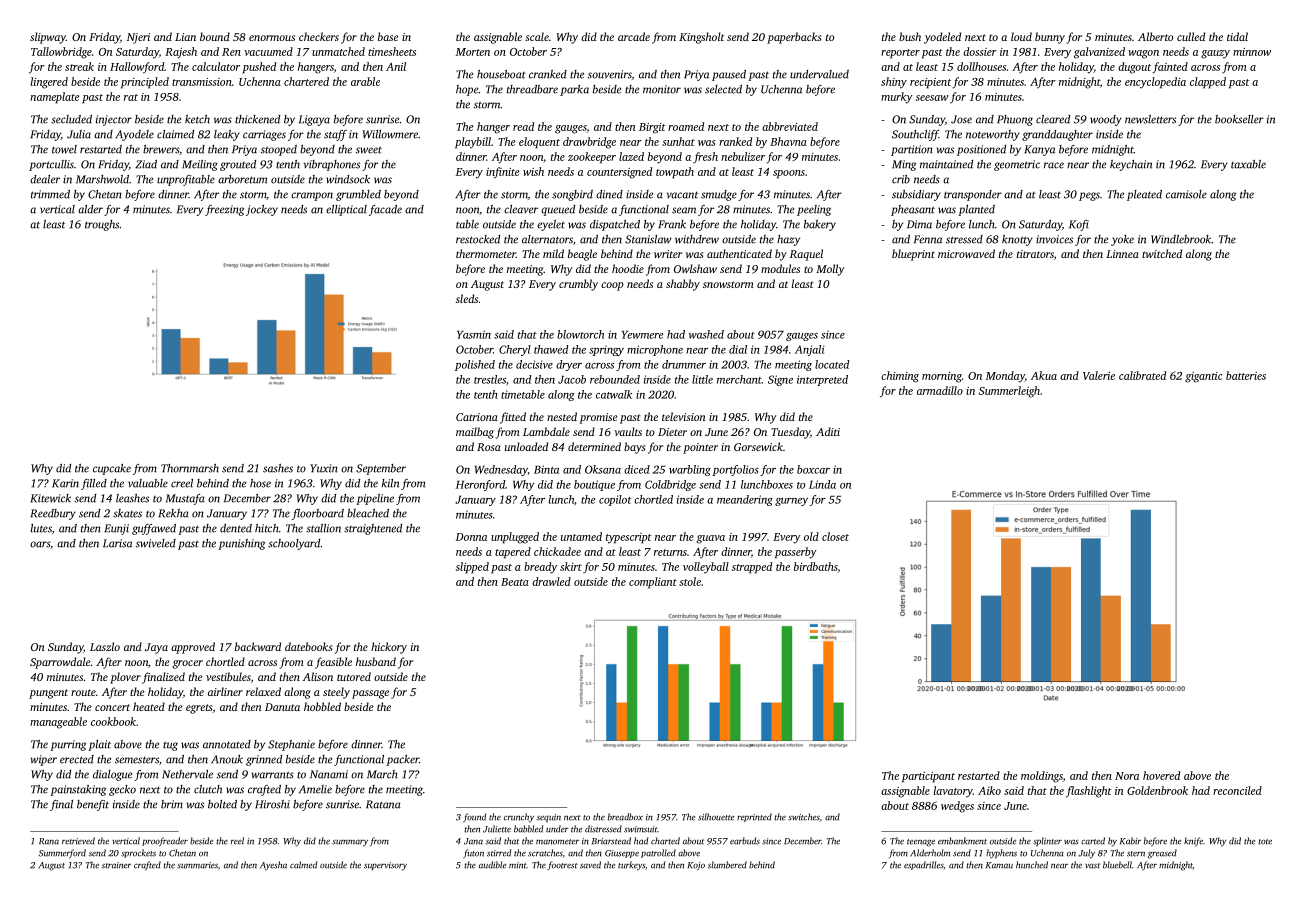 Image resolution: width=1308 pixels, height=924 pixels. What do you see at coordinates (41, 528) in the page?
I see `lutes` at bounding box center [41, 528].
